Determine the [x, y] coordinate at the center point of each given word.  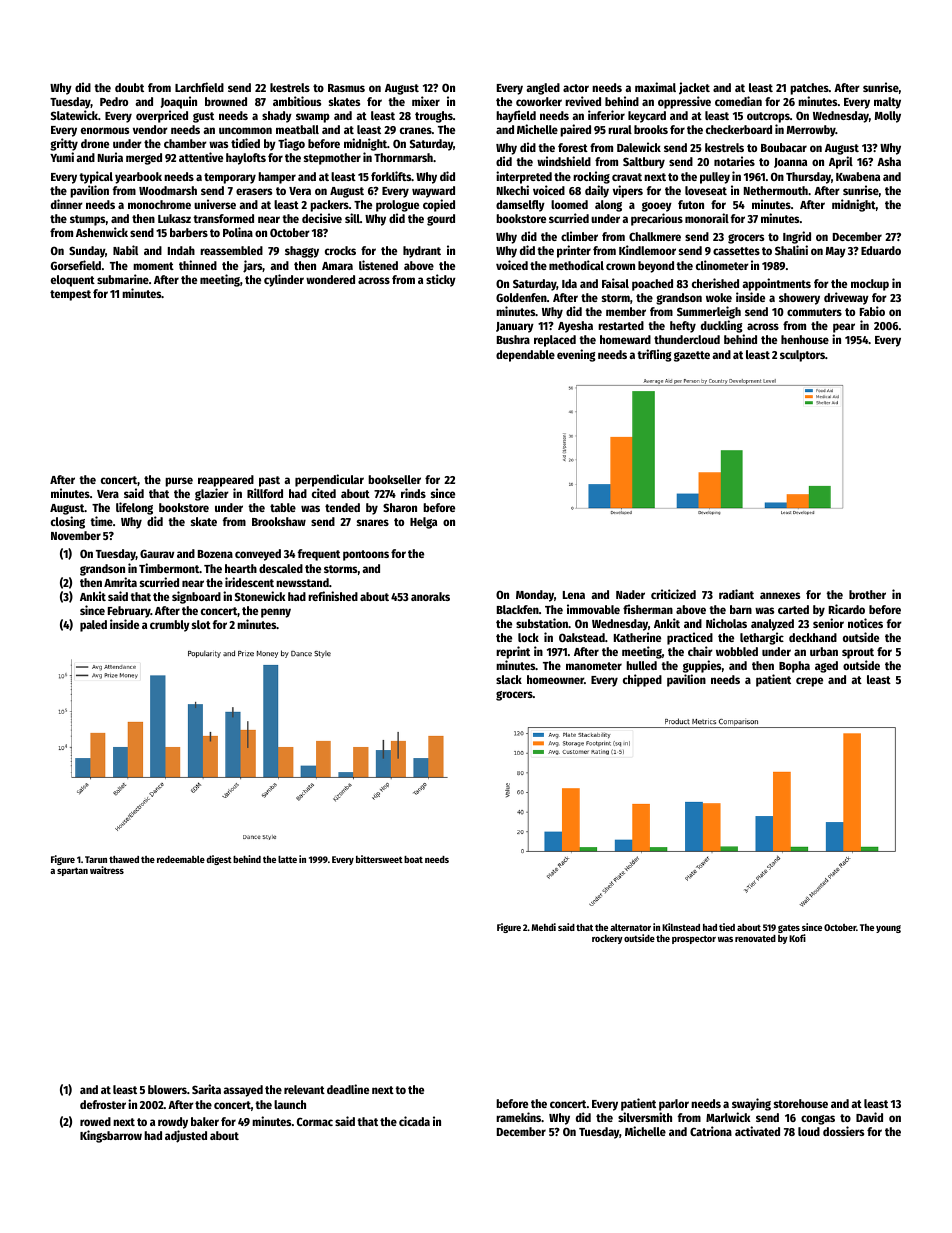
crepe [809, 682]
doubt [129, 87]
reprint [513, 652]
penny [276, 613]
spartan [72, 871]
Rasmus [346, 88]
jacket [694, 88]
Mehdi [543, 927]
